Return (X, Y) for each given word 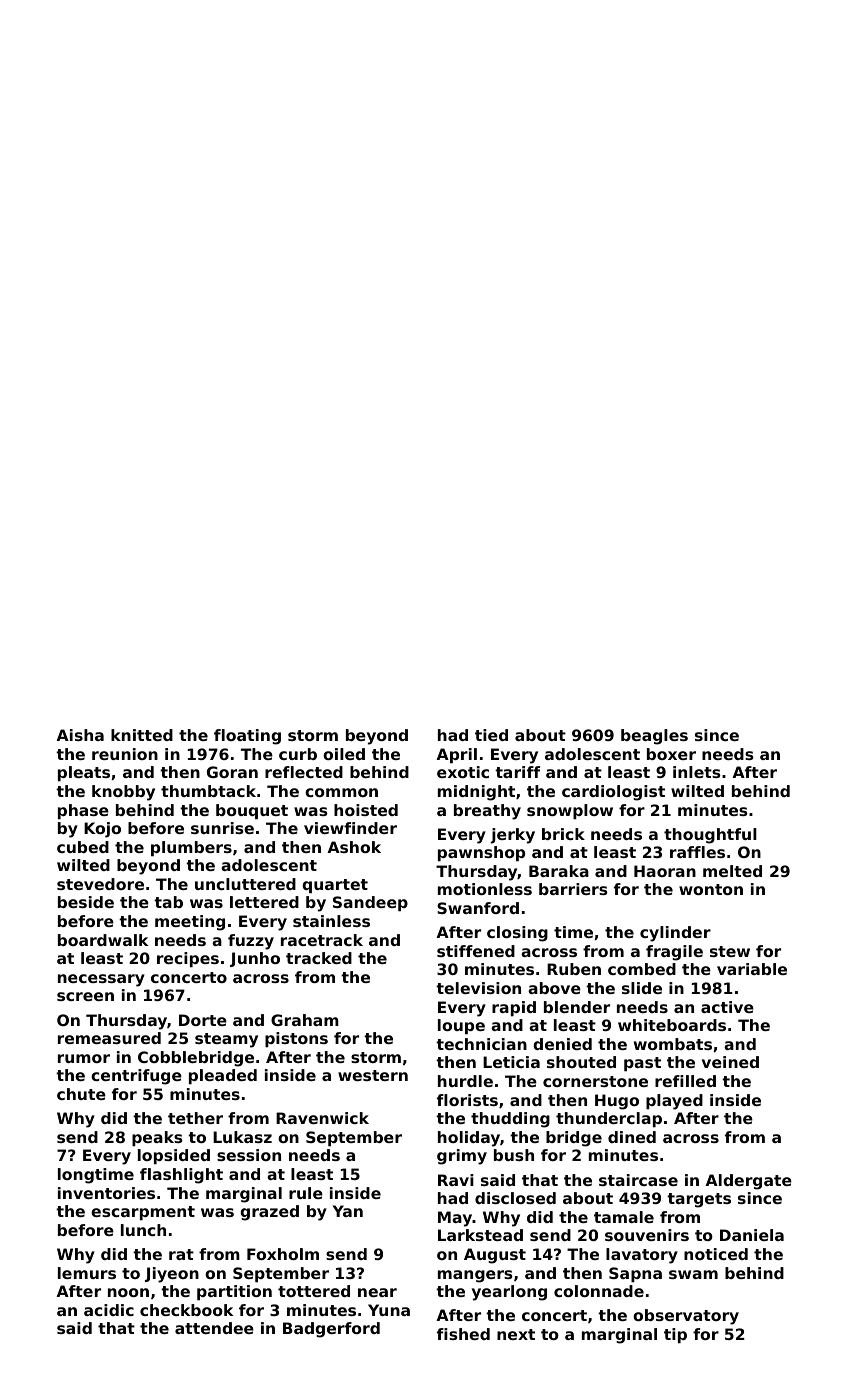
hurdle (465, 1081)
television (478, 988)
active (727, 1007)
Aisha (80, 735)
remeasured (109, 1038)
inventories (106, 1193)
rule (306, 1193)
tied (491, 735)
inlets (697, 772)
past (642, 1064)
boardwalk (103, 940)
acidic (109, 1310)
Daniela (752, 1235)
